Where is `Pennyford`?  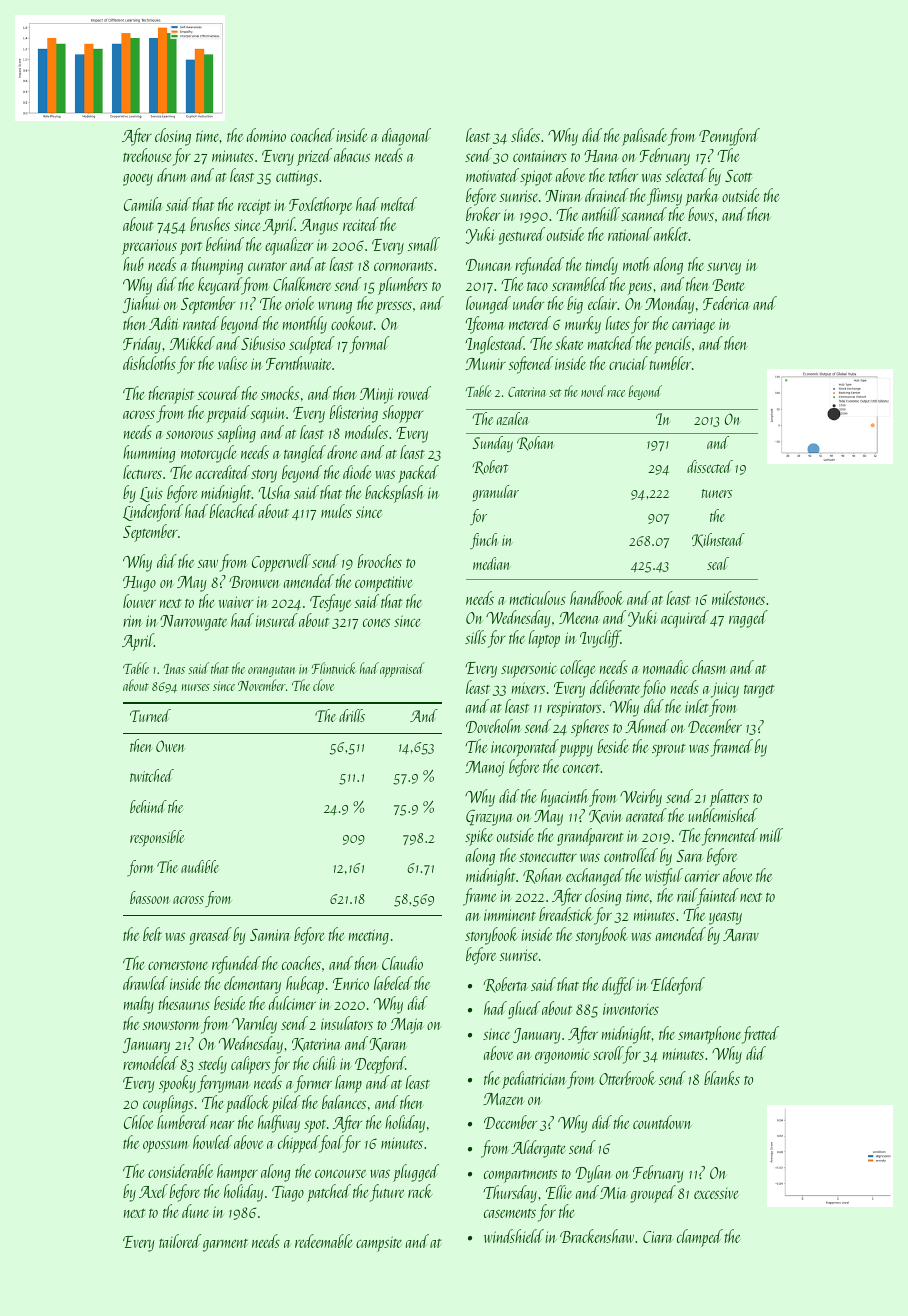 Pennyford is located at coordinates (729, 137).
